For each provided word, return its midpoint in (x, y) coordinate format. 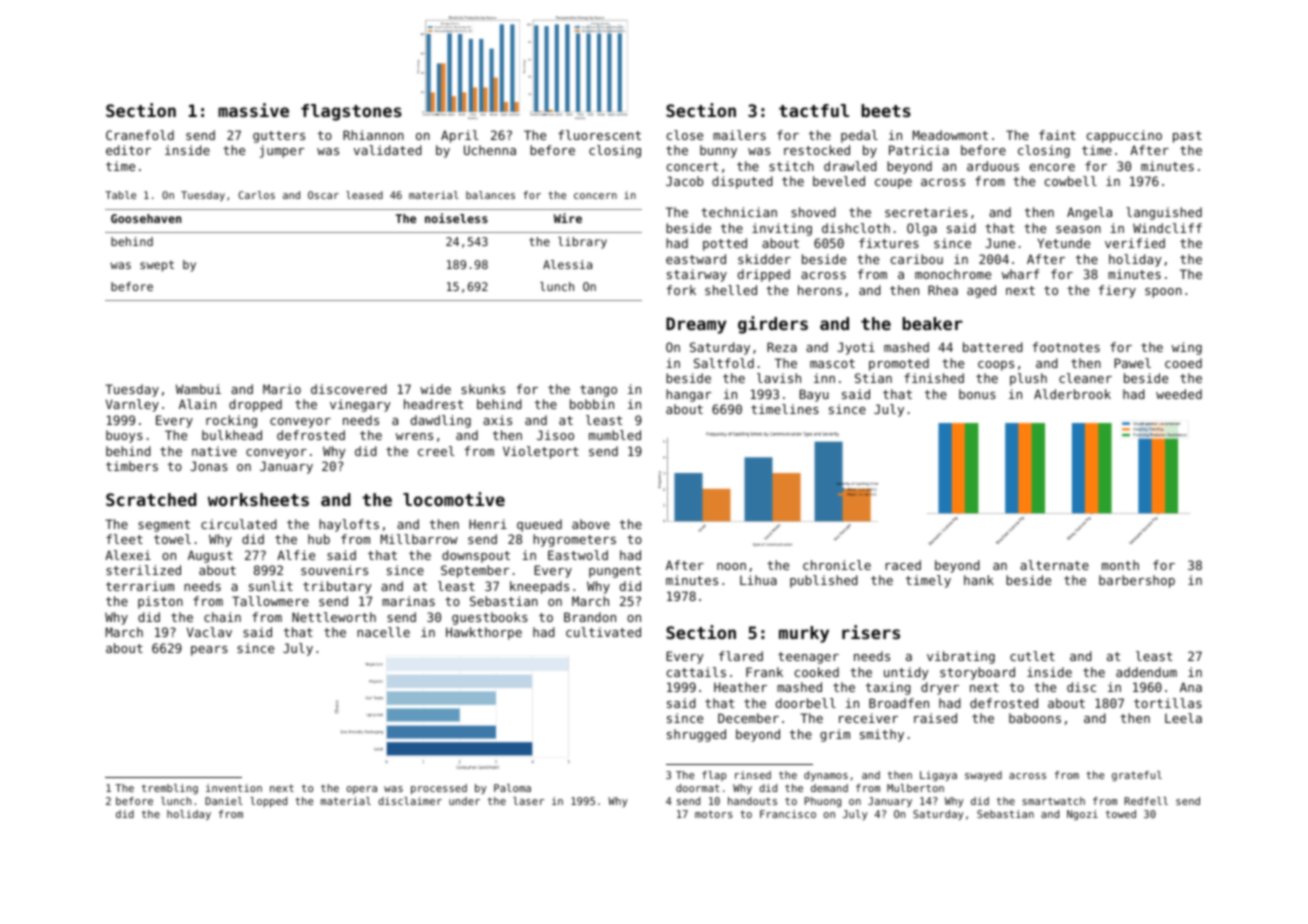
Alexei (128, 555)
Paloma (512, 788)
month (1120, 565)
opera (362, 790)
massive (253, 110)
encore (1052, 167)
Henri (488, 524)
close (685, 135)
